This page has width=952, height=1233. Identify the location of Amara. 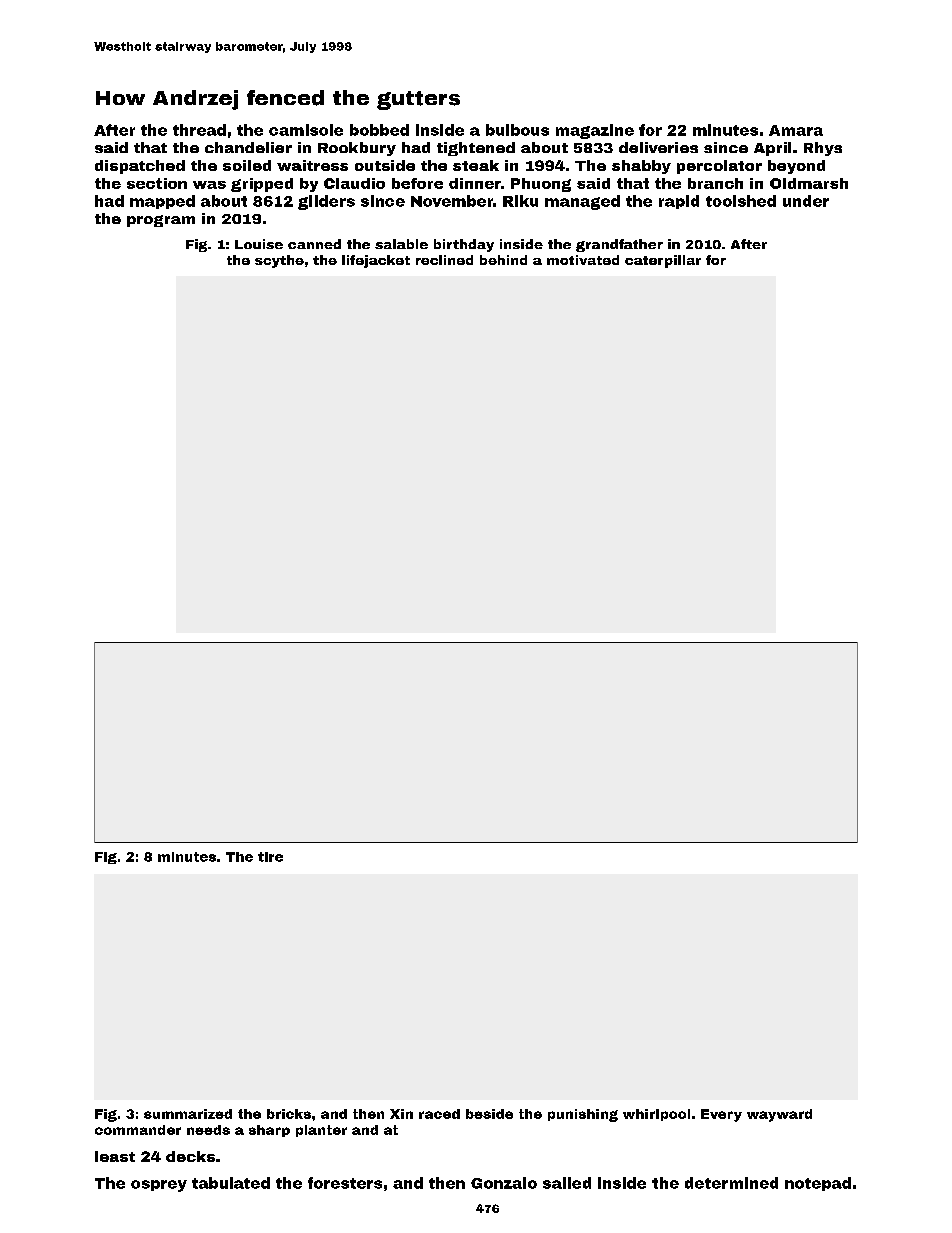
(796, 130).
